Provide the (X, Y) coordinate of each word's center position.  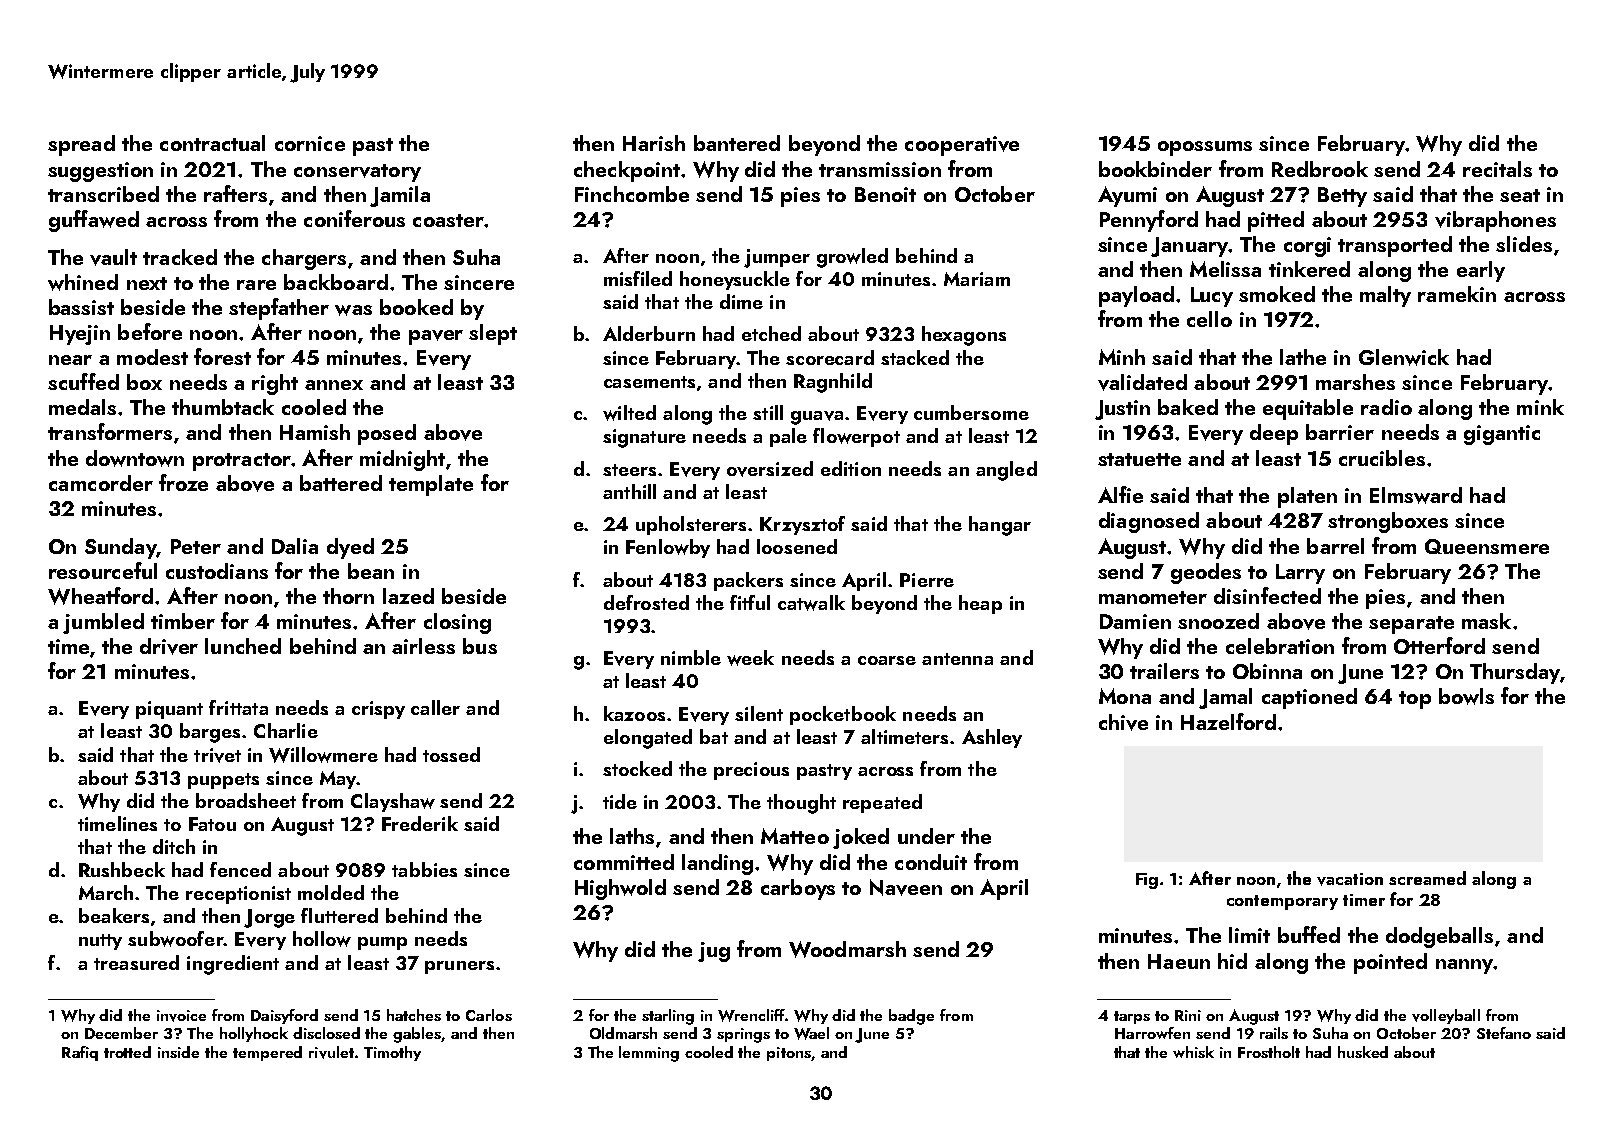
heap (980, 604)
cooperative (962, 146)
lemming (649, 1054)
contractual (212, 143)
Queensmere (1487, 546)
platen (1307, 497)
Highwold (620, 889)
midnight (402, 460)
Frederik (420, 823)
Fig (1147, 881)
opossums (1205, 148)
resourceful (103, 570)
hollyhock (254, 1034)
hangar (1000, 526)
